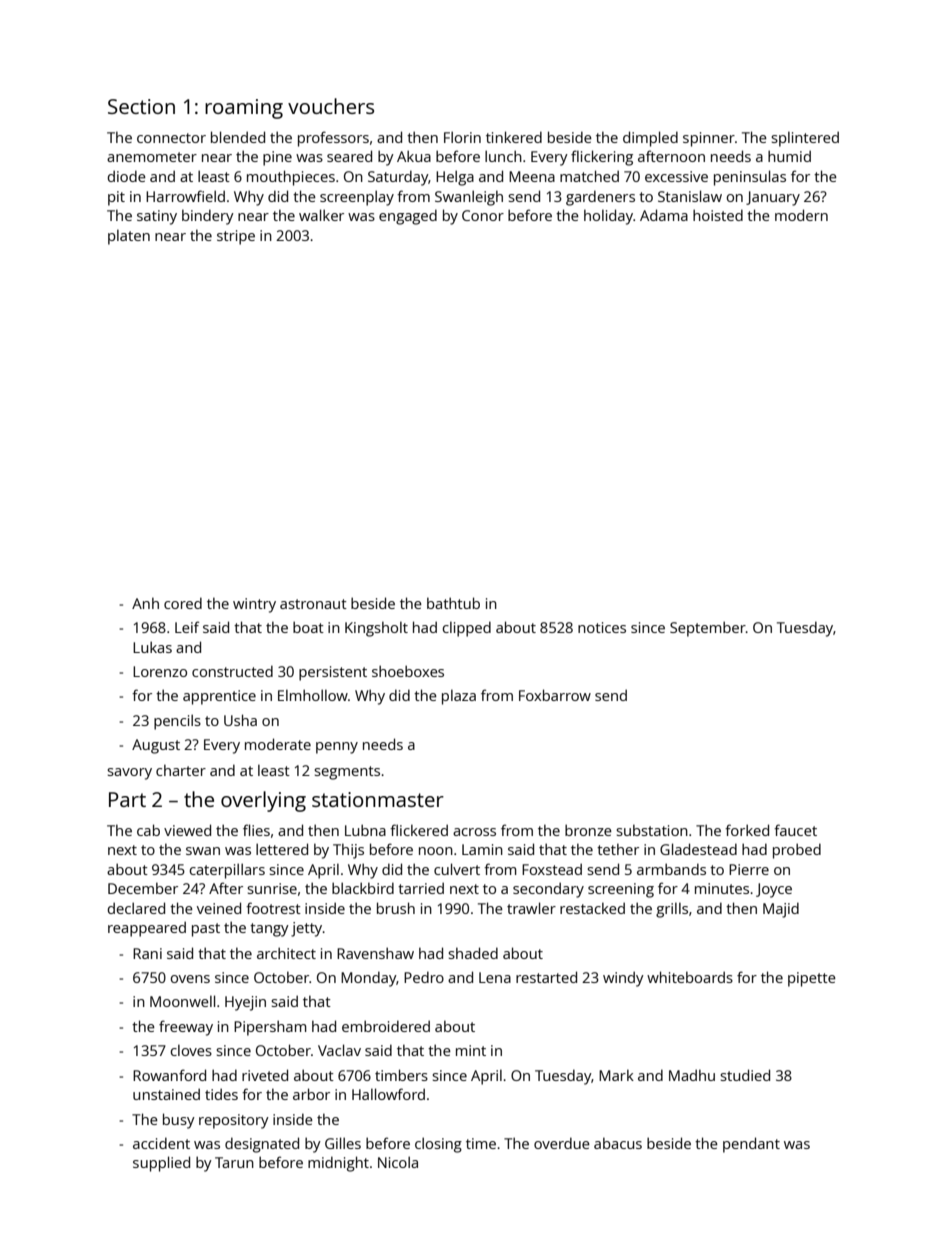 The width and height of the screenshot is (952, 1233). I want to click on trawler, so click(531, 908).
